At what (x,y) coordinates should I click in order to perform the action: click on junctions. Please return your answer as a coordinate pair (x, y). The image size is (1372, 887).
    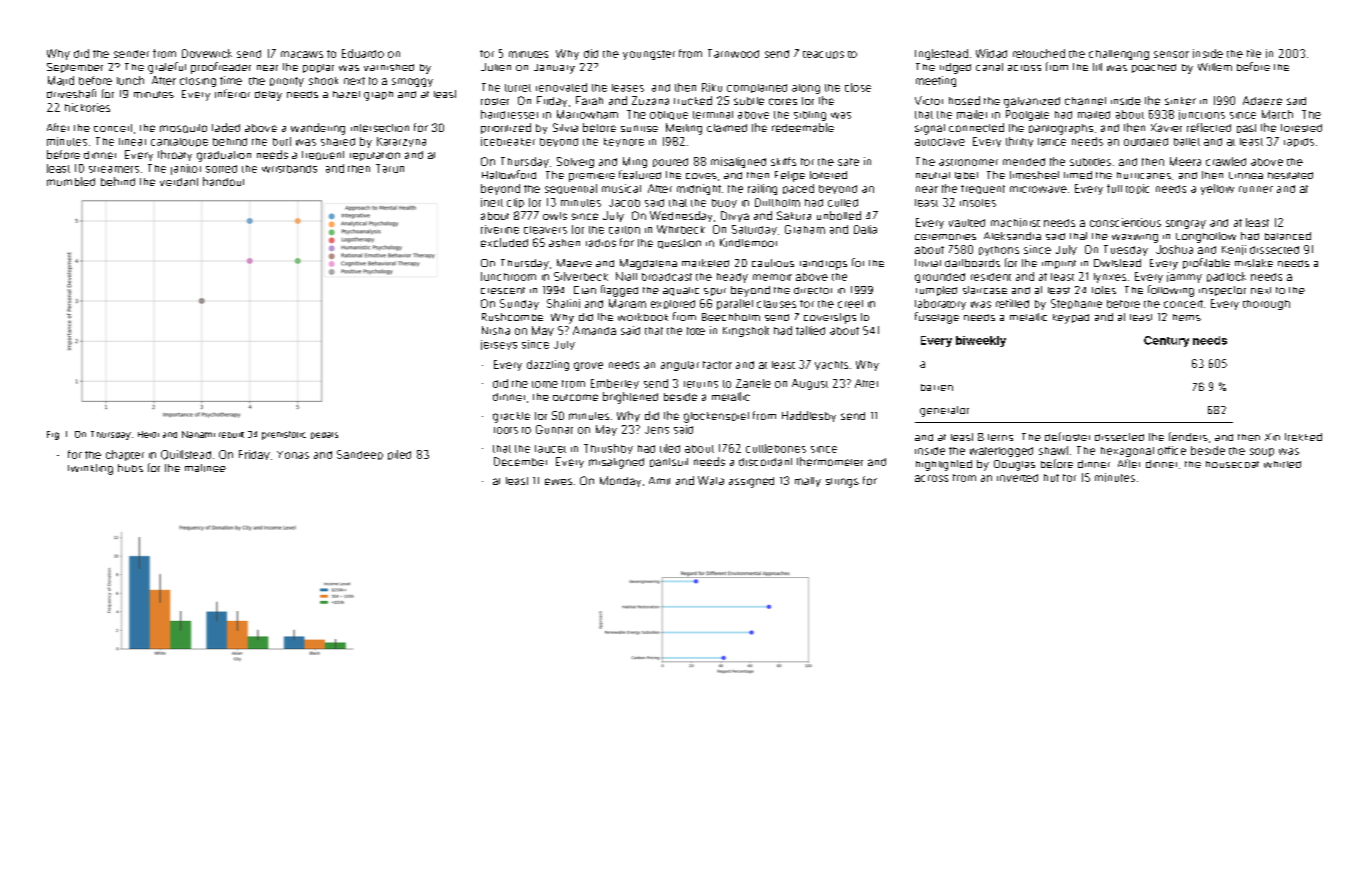
    Looking at the image, I should click on (1202, 115).
